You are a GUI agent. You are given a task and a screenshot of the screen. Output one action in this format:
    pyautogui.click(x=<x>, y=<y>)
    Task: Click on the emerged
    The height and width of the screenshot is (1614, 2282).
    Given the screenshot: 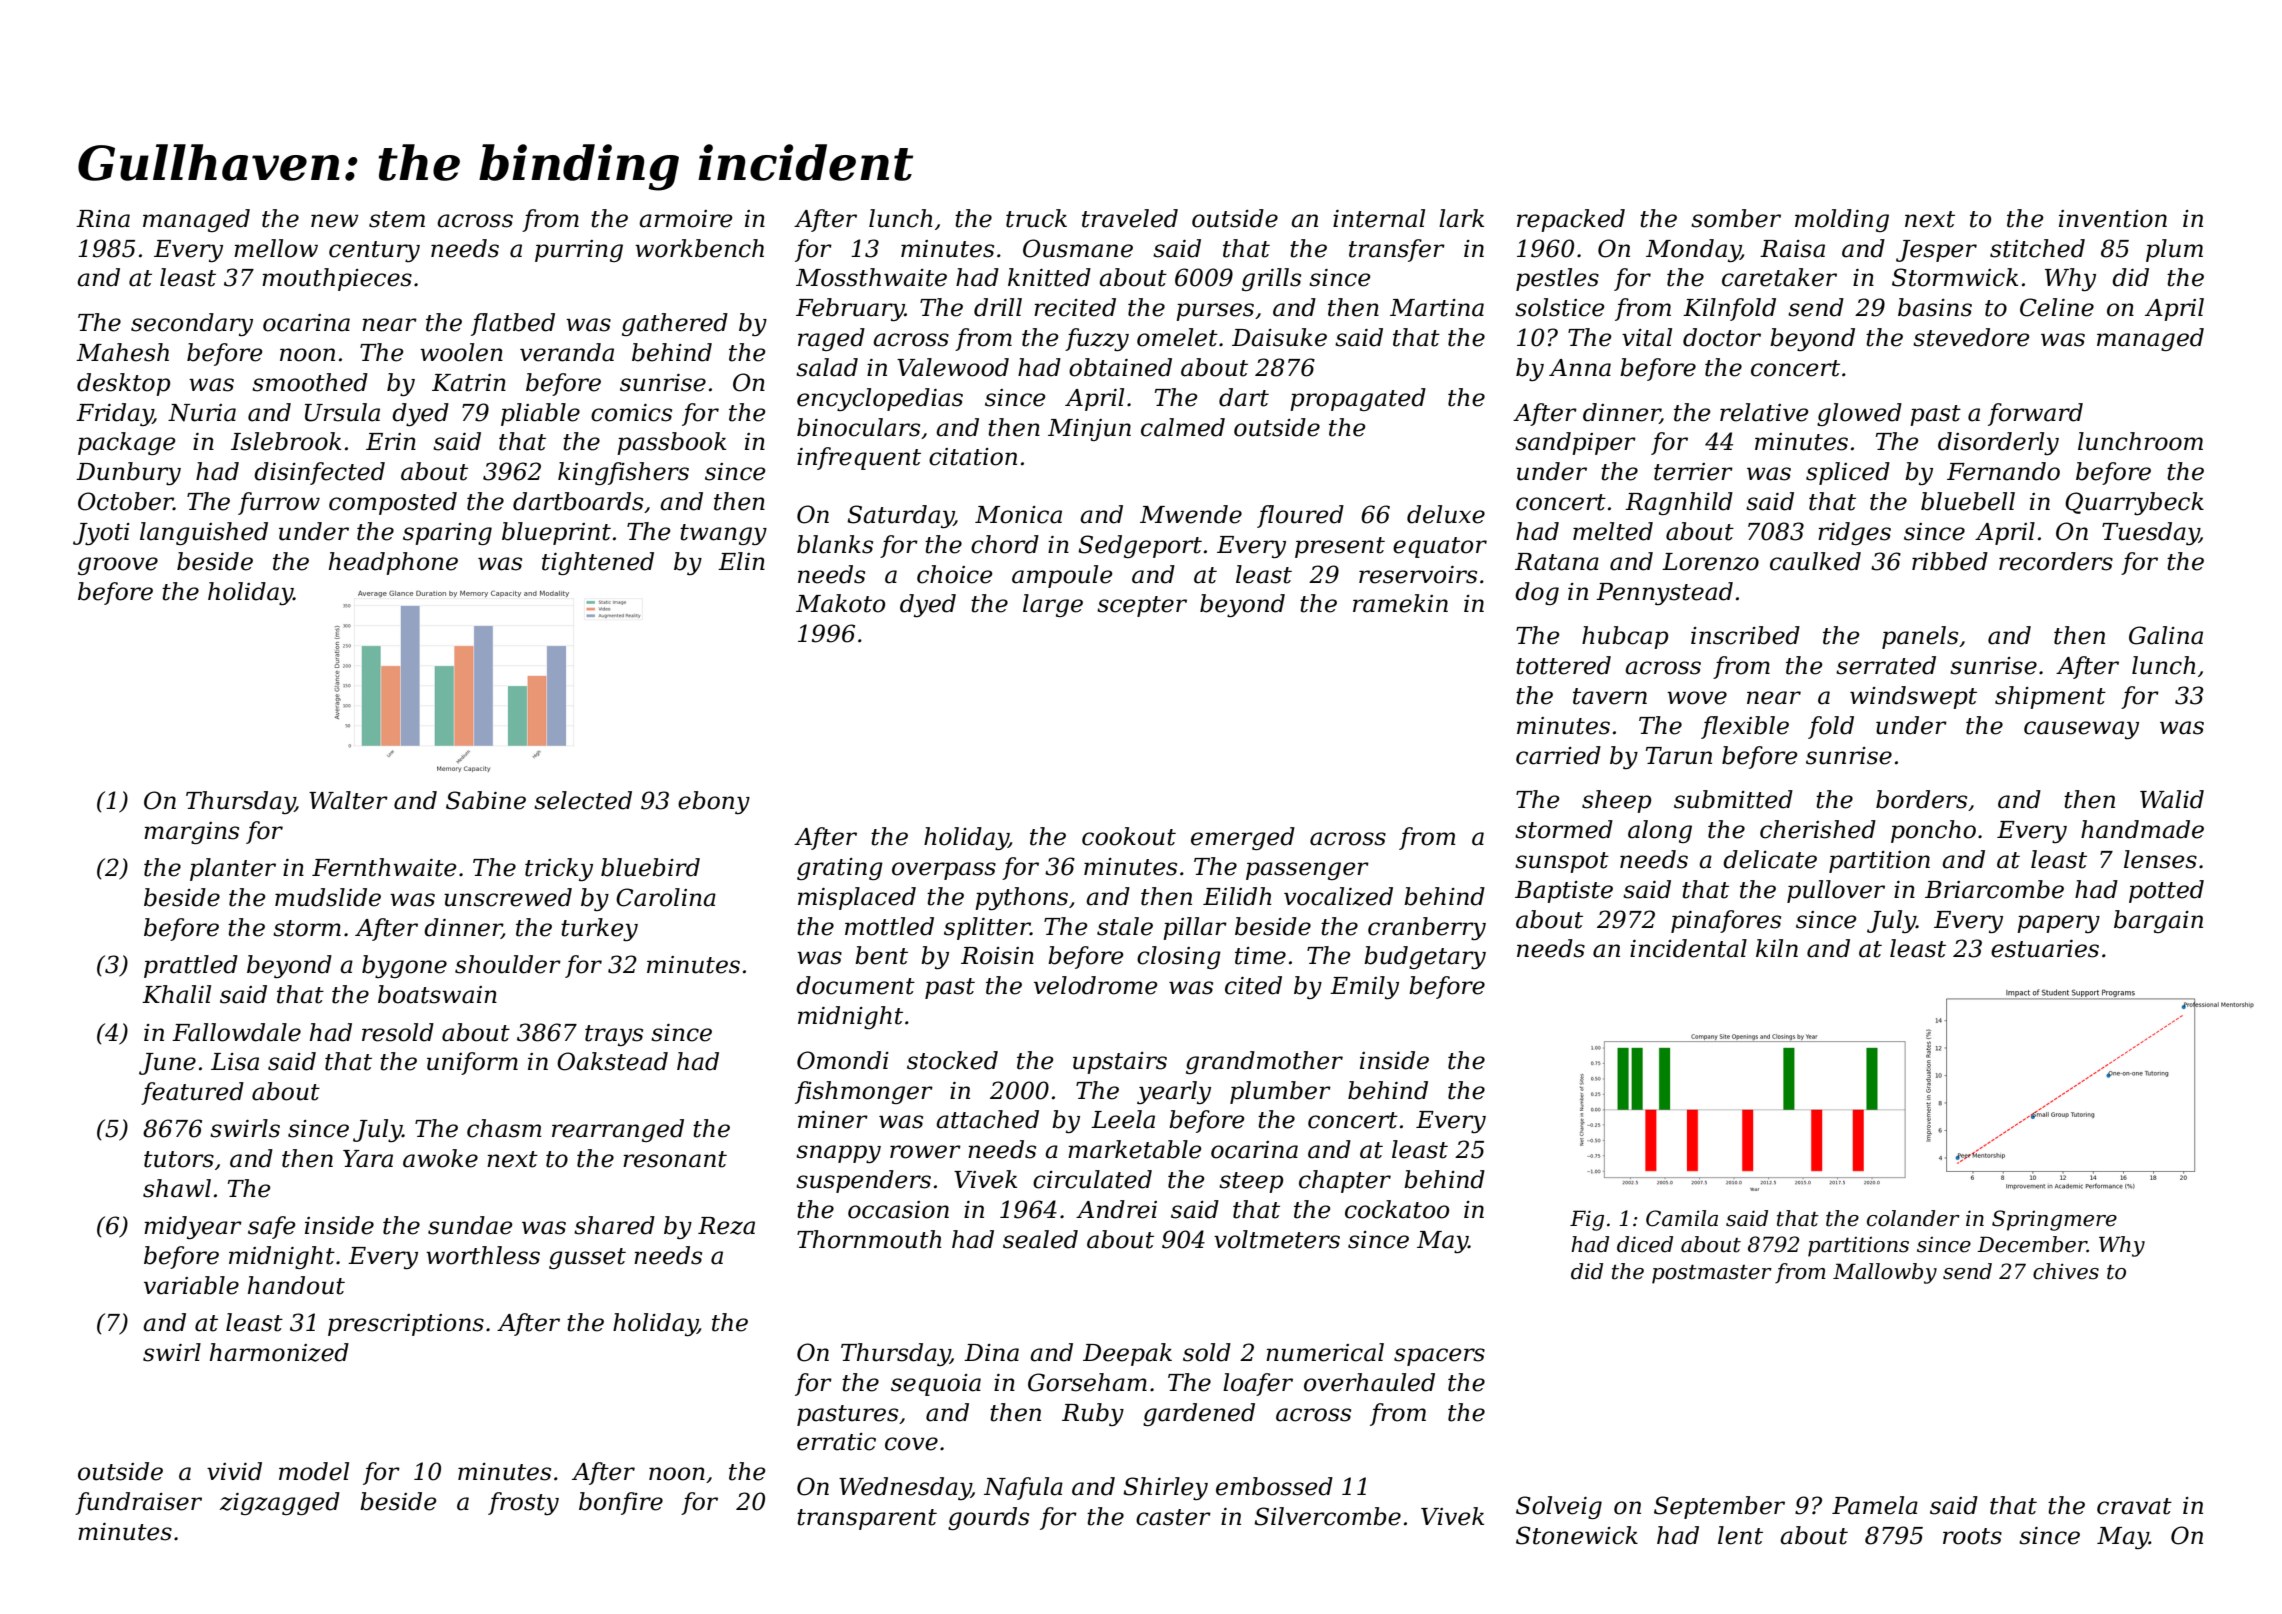 What is the action you would take?
    pyautogui.click(x=1243, y=838)
